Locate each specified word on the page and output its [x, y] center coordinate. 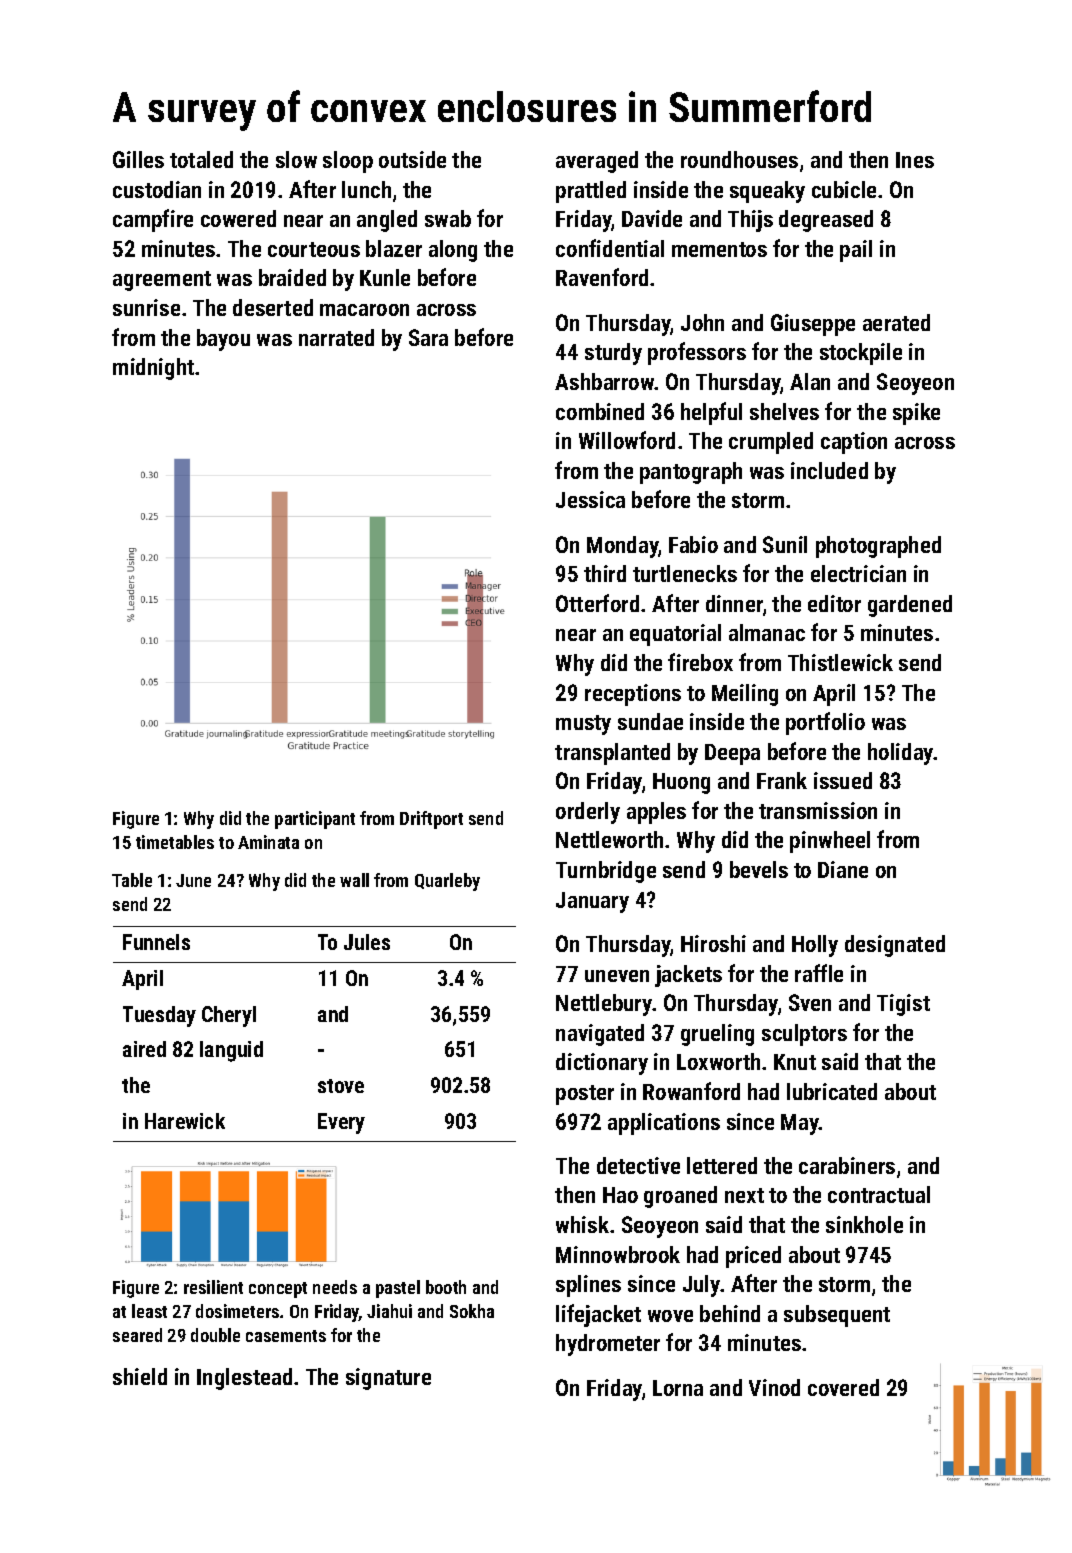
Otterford [597, 603]
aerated [896, 322]
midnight [153, 369]
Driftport [431, 820]
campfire [153, 220]
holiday [901, 754]
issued [843, 780]
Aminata [268, 842]
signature [388, 1379]
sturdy [613, 354]
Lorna [678, 1388]
